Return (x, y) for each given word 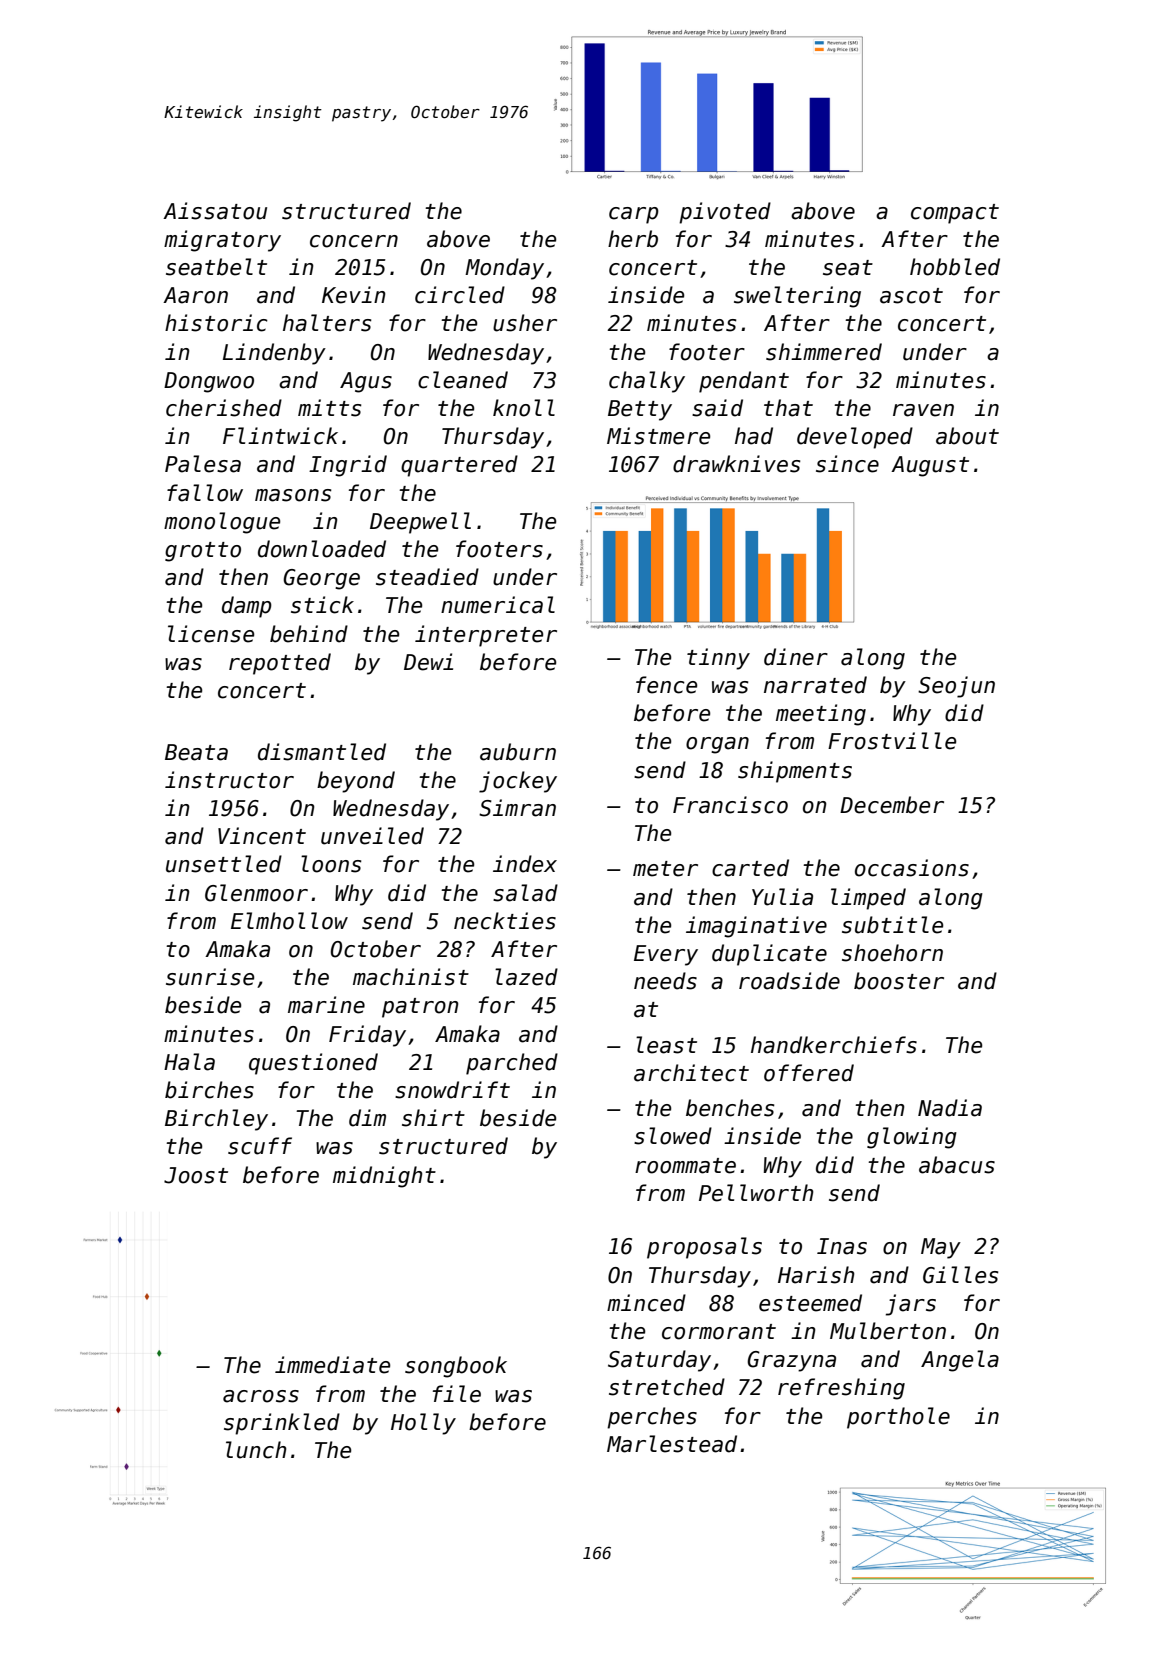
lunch (256, 1450)
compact (955, 214)
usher (525, 323)
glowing (912, 1138)
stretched (667, 1387)
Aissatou (215, 211)
